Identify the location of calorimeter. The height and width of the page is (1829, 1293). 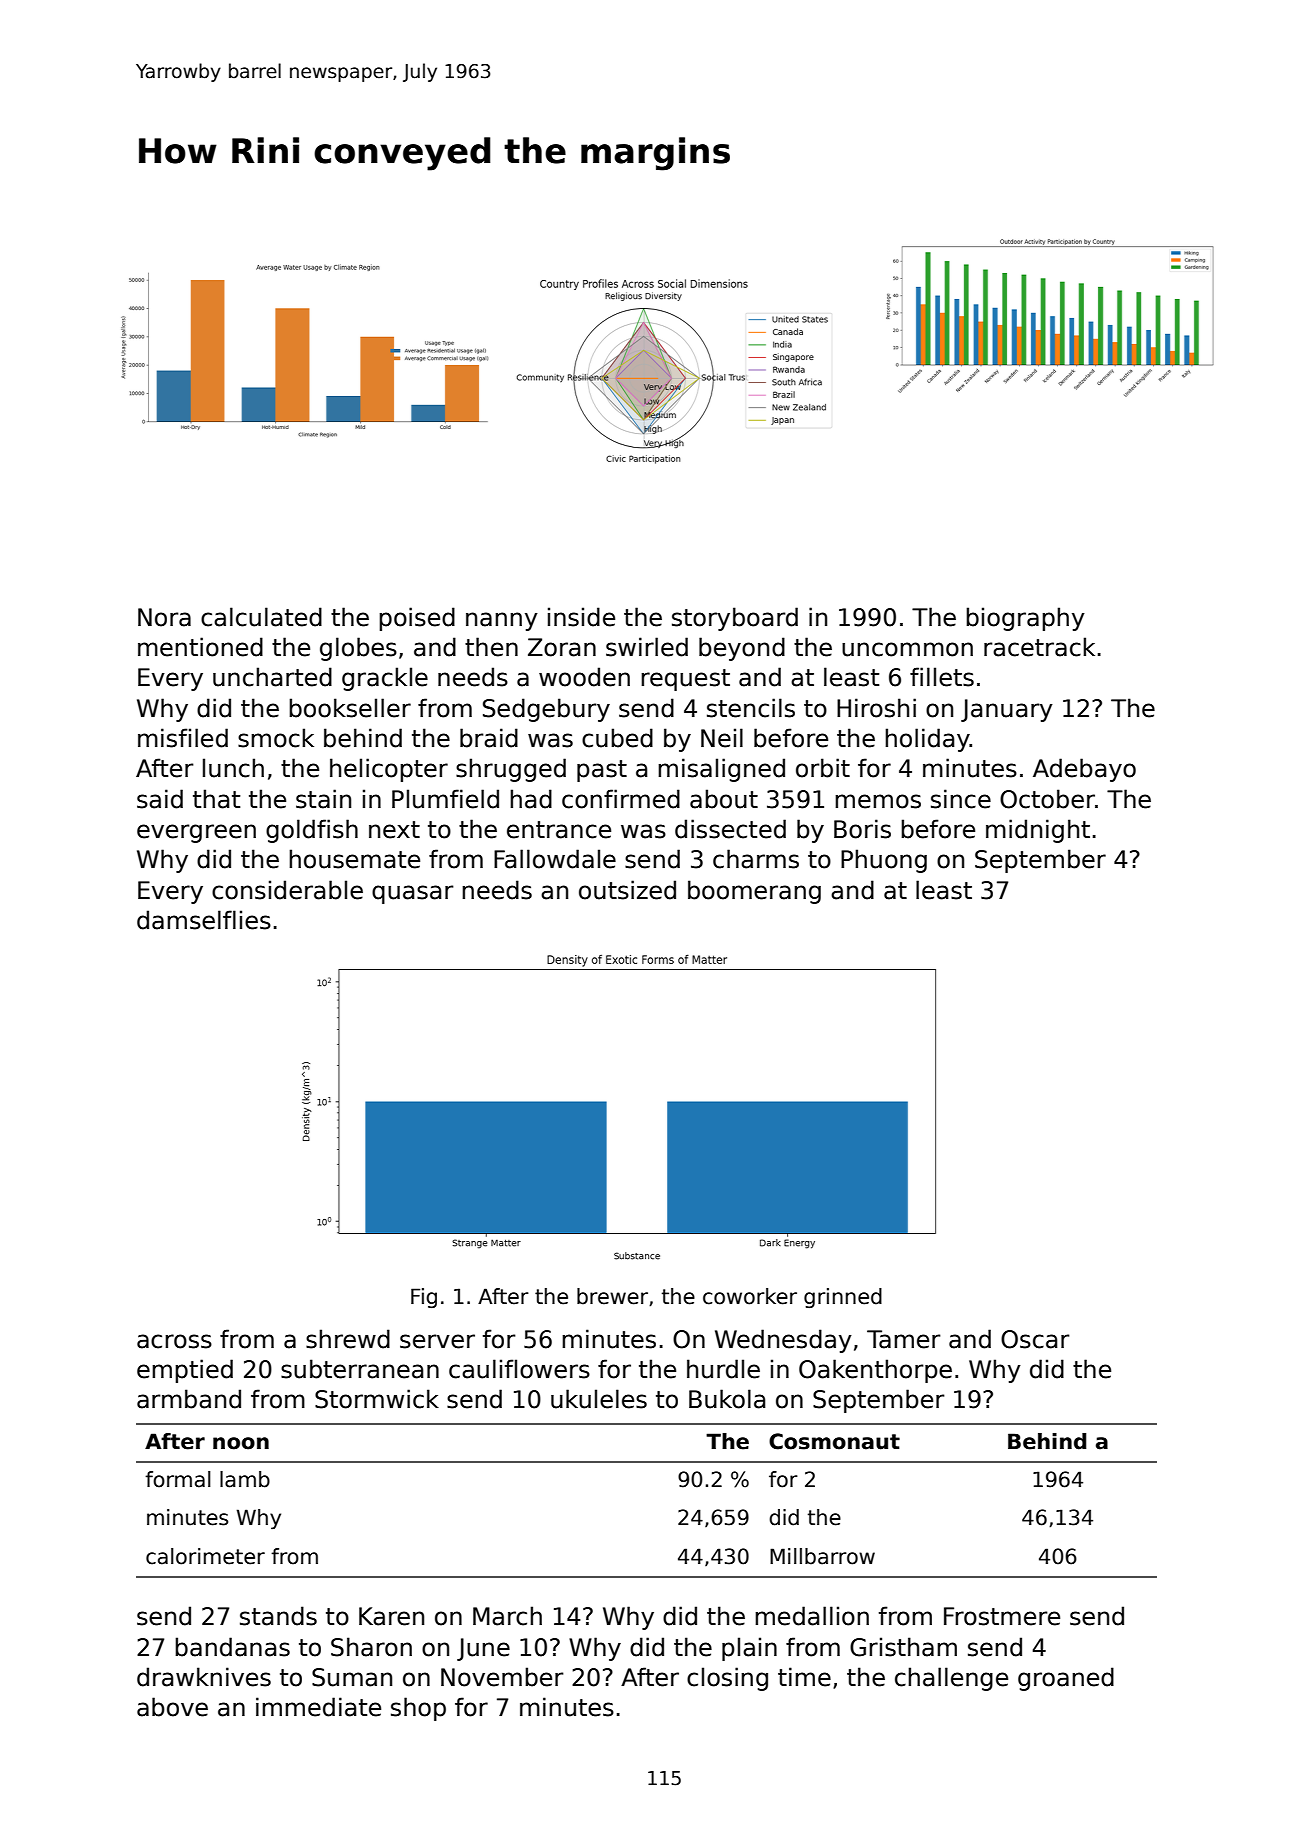
(205, 1556).
